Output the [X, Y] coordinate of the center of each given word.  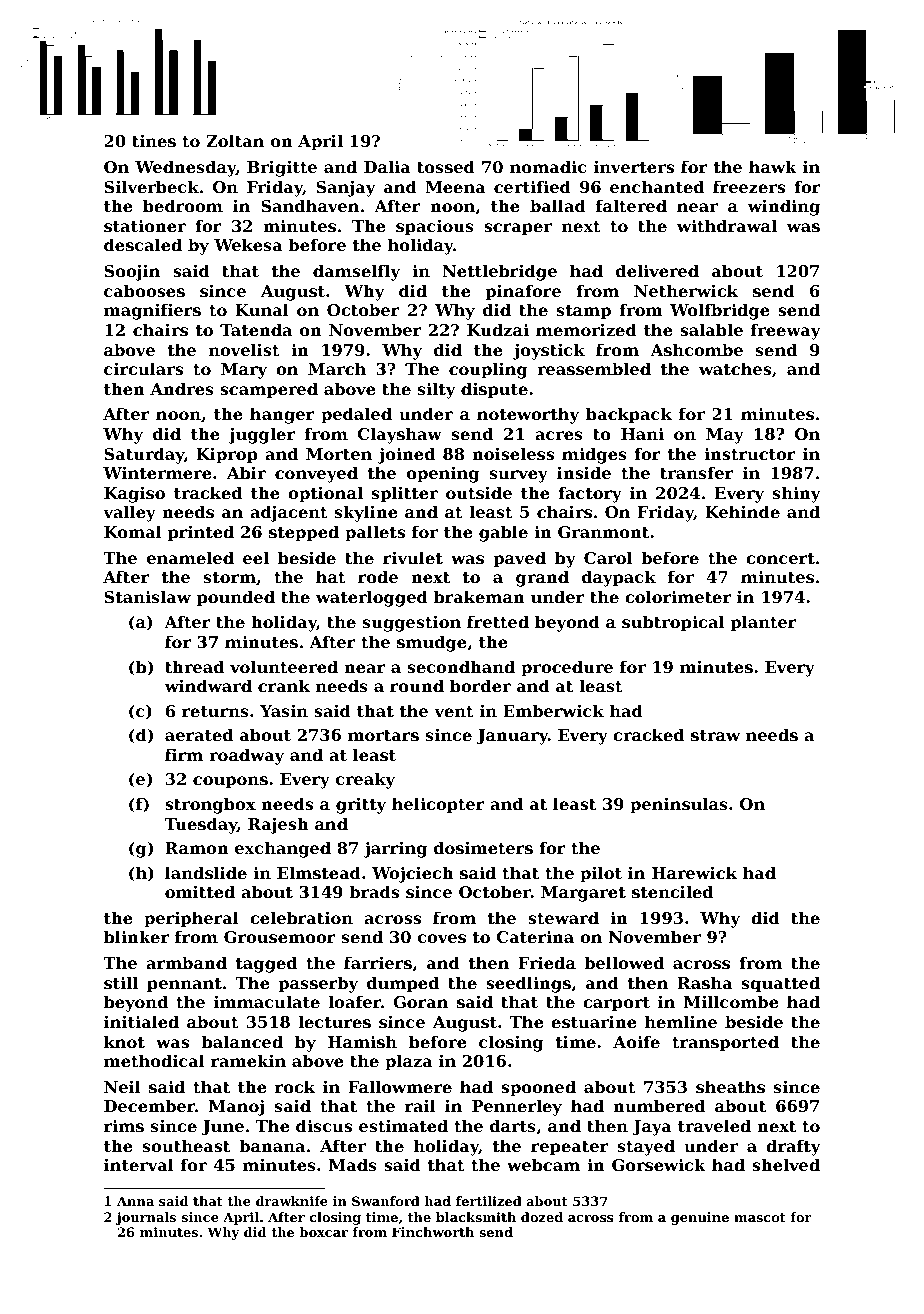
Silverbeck [151, 186]
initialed [141, 1021]
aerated [199, 734]
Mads [353, 1164]
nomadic [548, 166]
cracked [648, 734]
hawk [773, 166]
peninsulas [679, 805]
